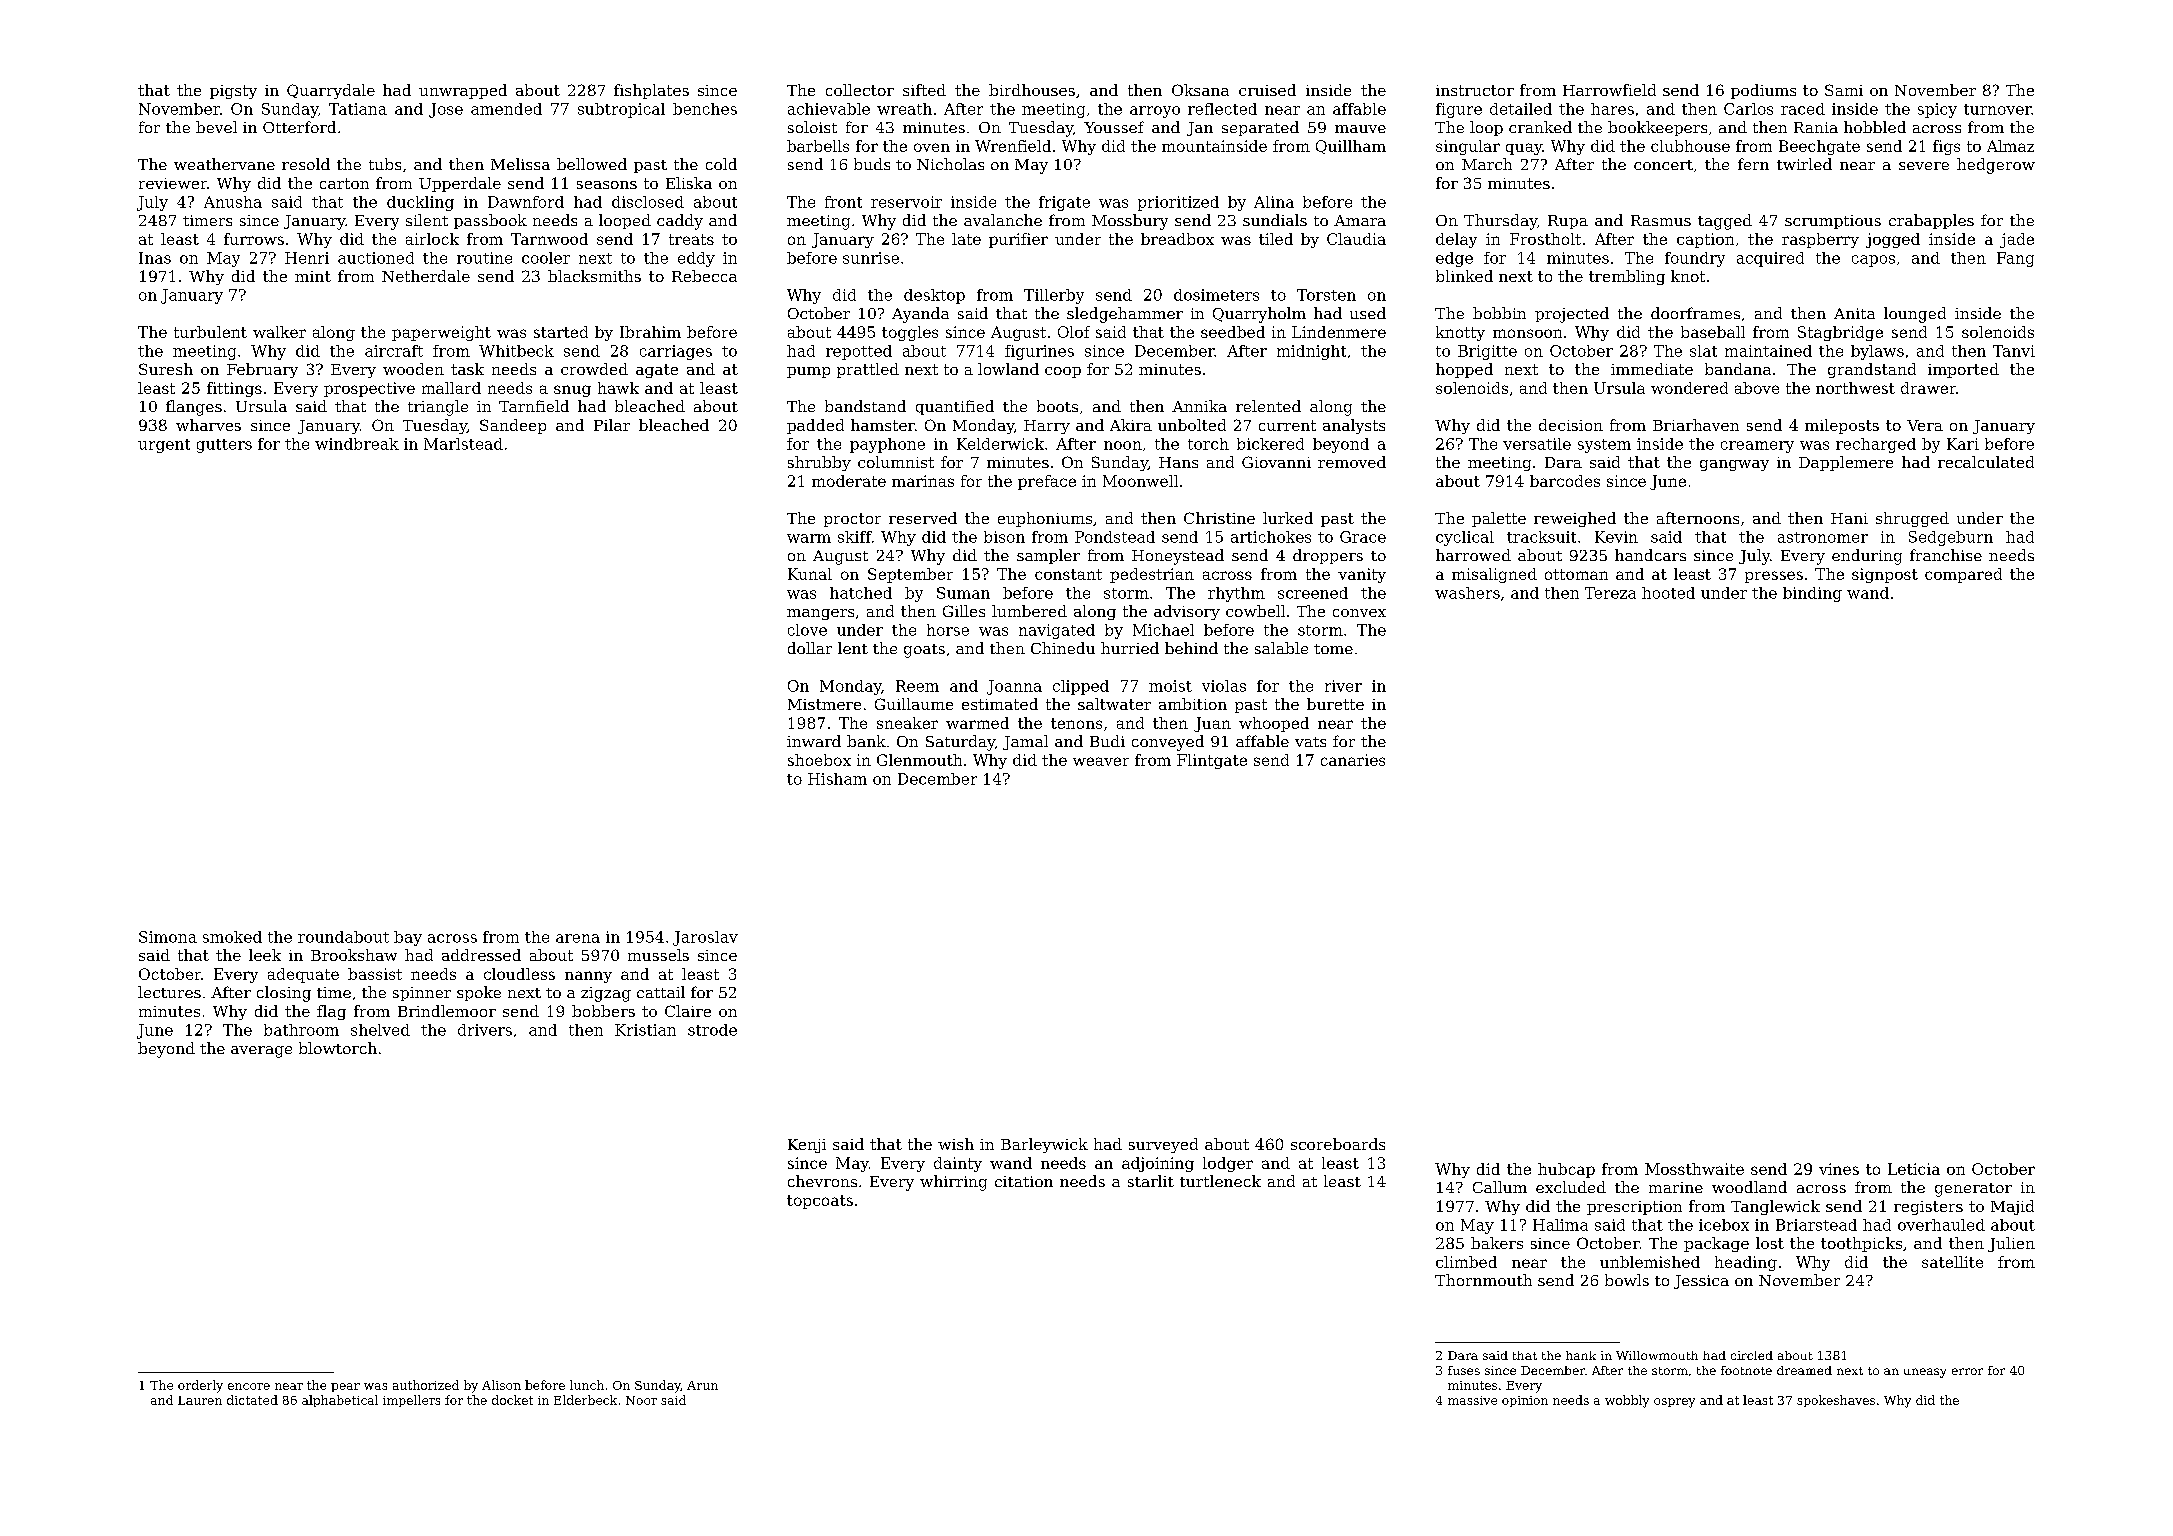 This image has height=1536, width=2173. Describe the element at coordinates (1200, 90) in the image. I see `Oksana` at that location.
